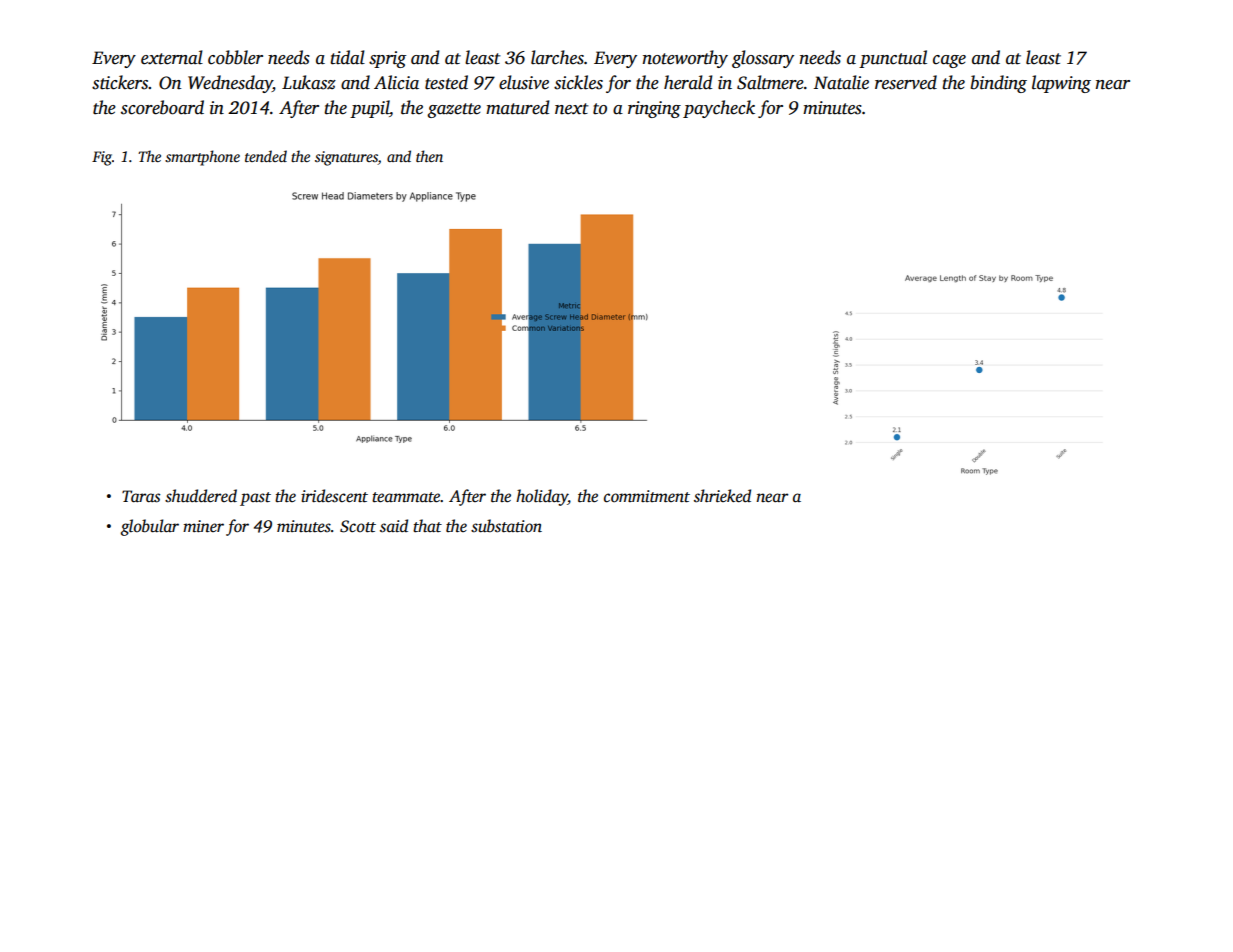 The height and width of the screenshot is (952, 1233). Describe the element at coordinates (201, 496) in the screenshot. I see `shuddered` at that location.
